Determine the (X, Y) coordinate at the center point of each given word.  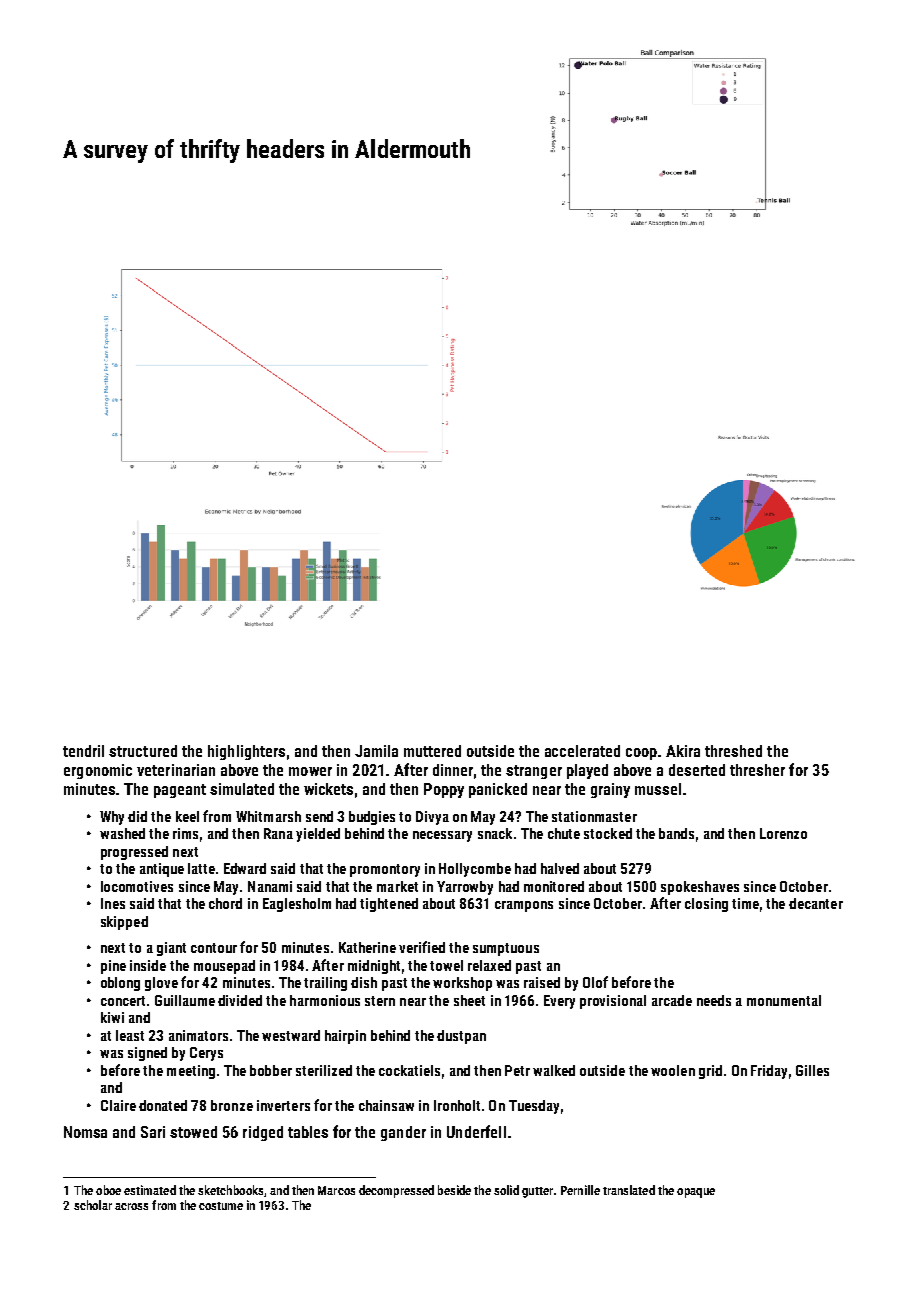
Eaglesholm (297, 905)
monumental (784, 1000)
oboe (108, 1190)
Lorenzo (783, 833)
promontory (385, 870)
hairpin (345, 1037)
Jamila (376, 751)
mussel (658, 789)
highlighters (246, 752)
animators (198, 1035)
